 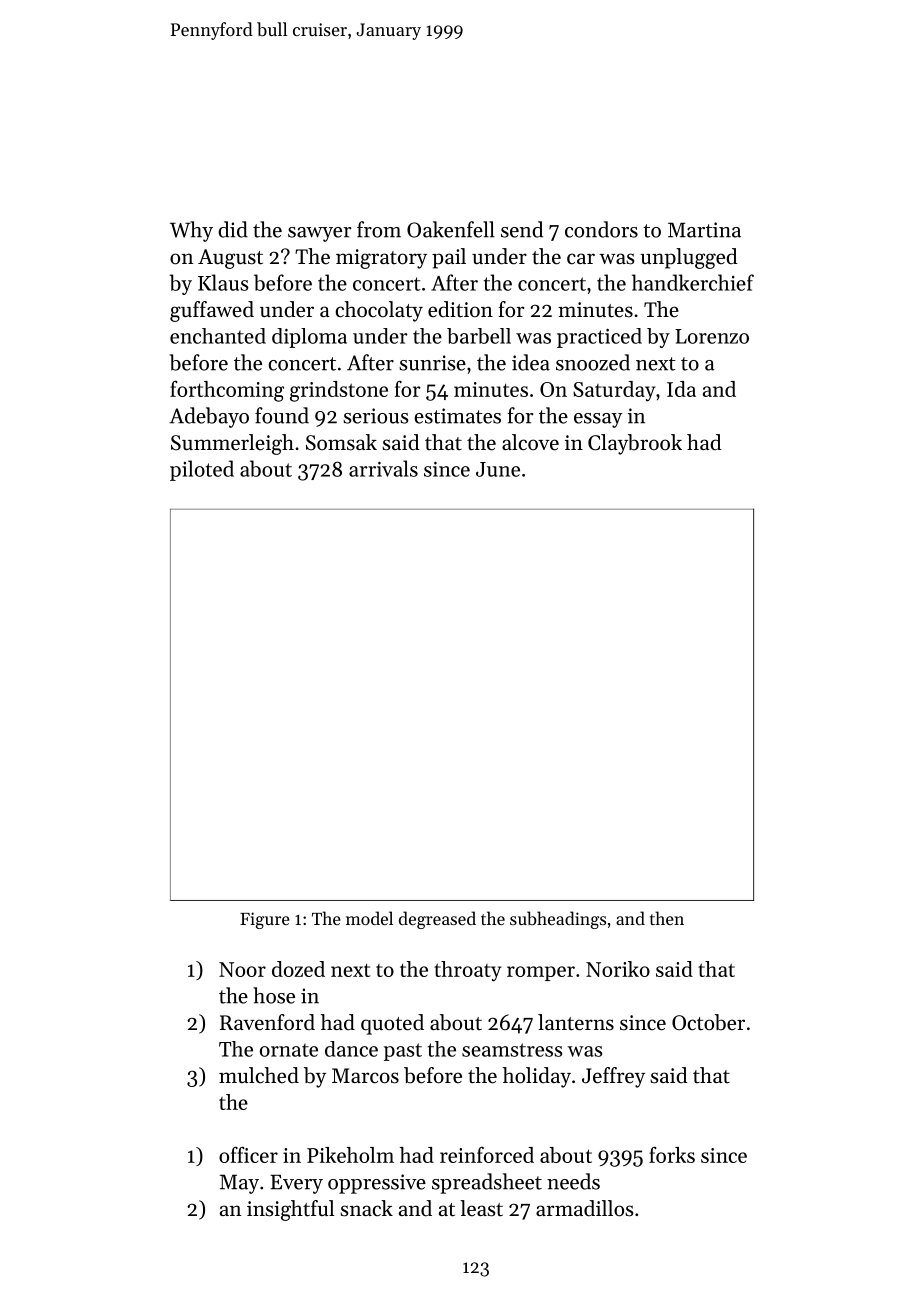 I want to click on forks, so click(x=672, y=1154).
